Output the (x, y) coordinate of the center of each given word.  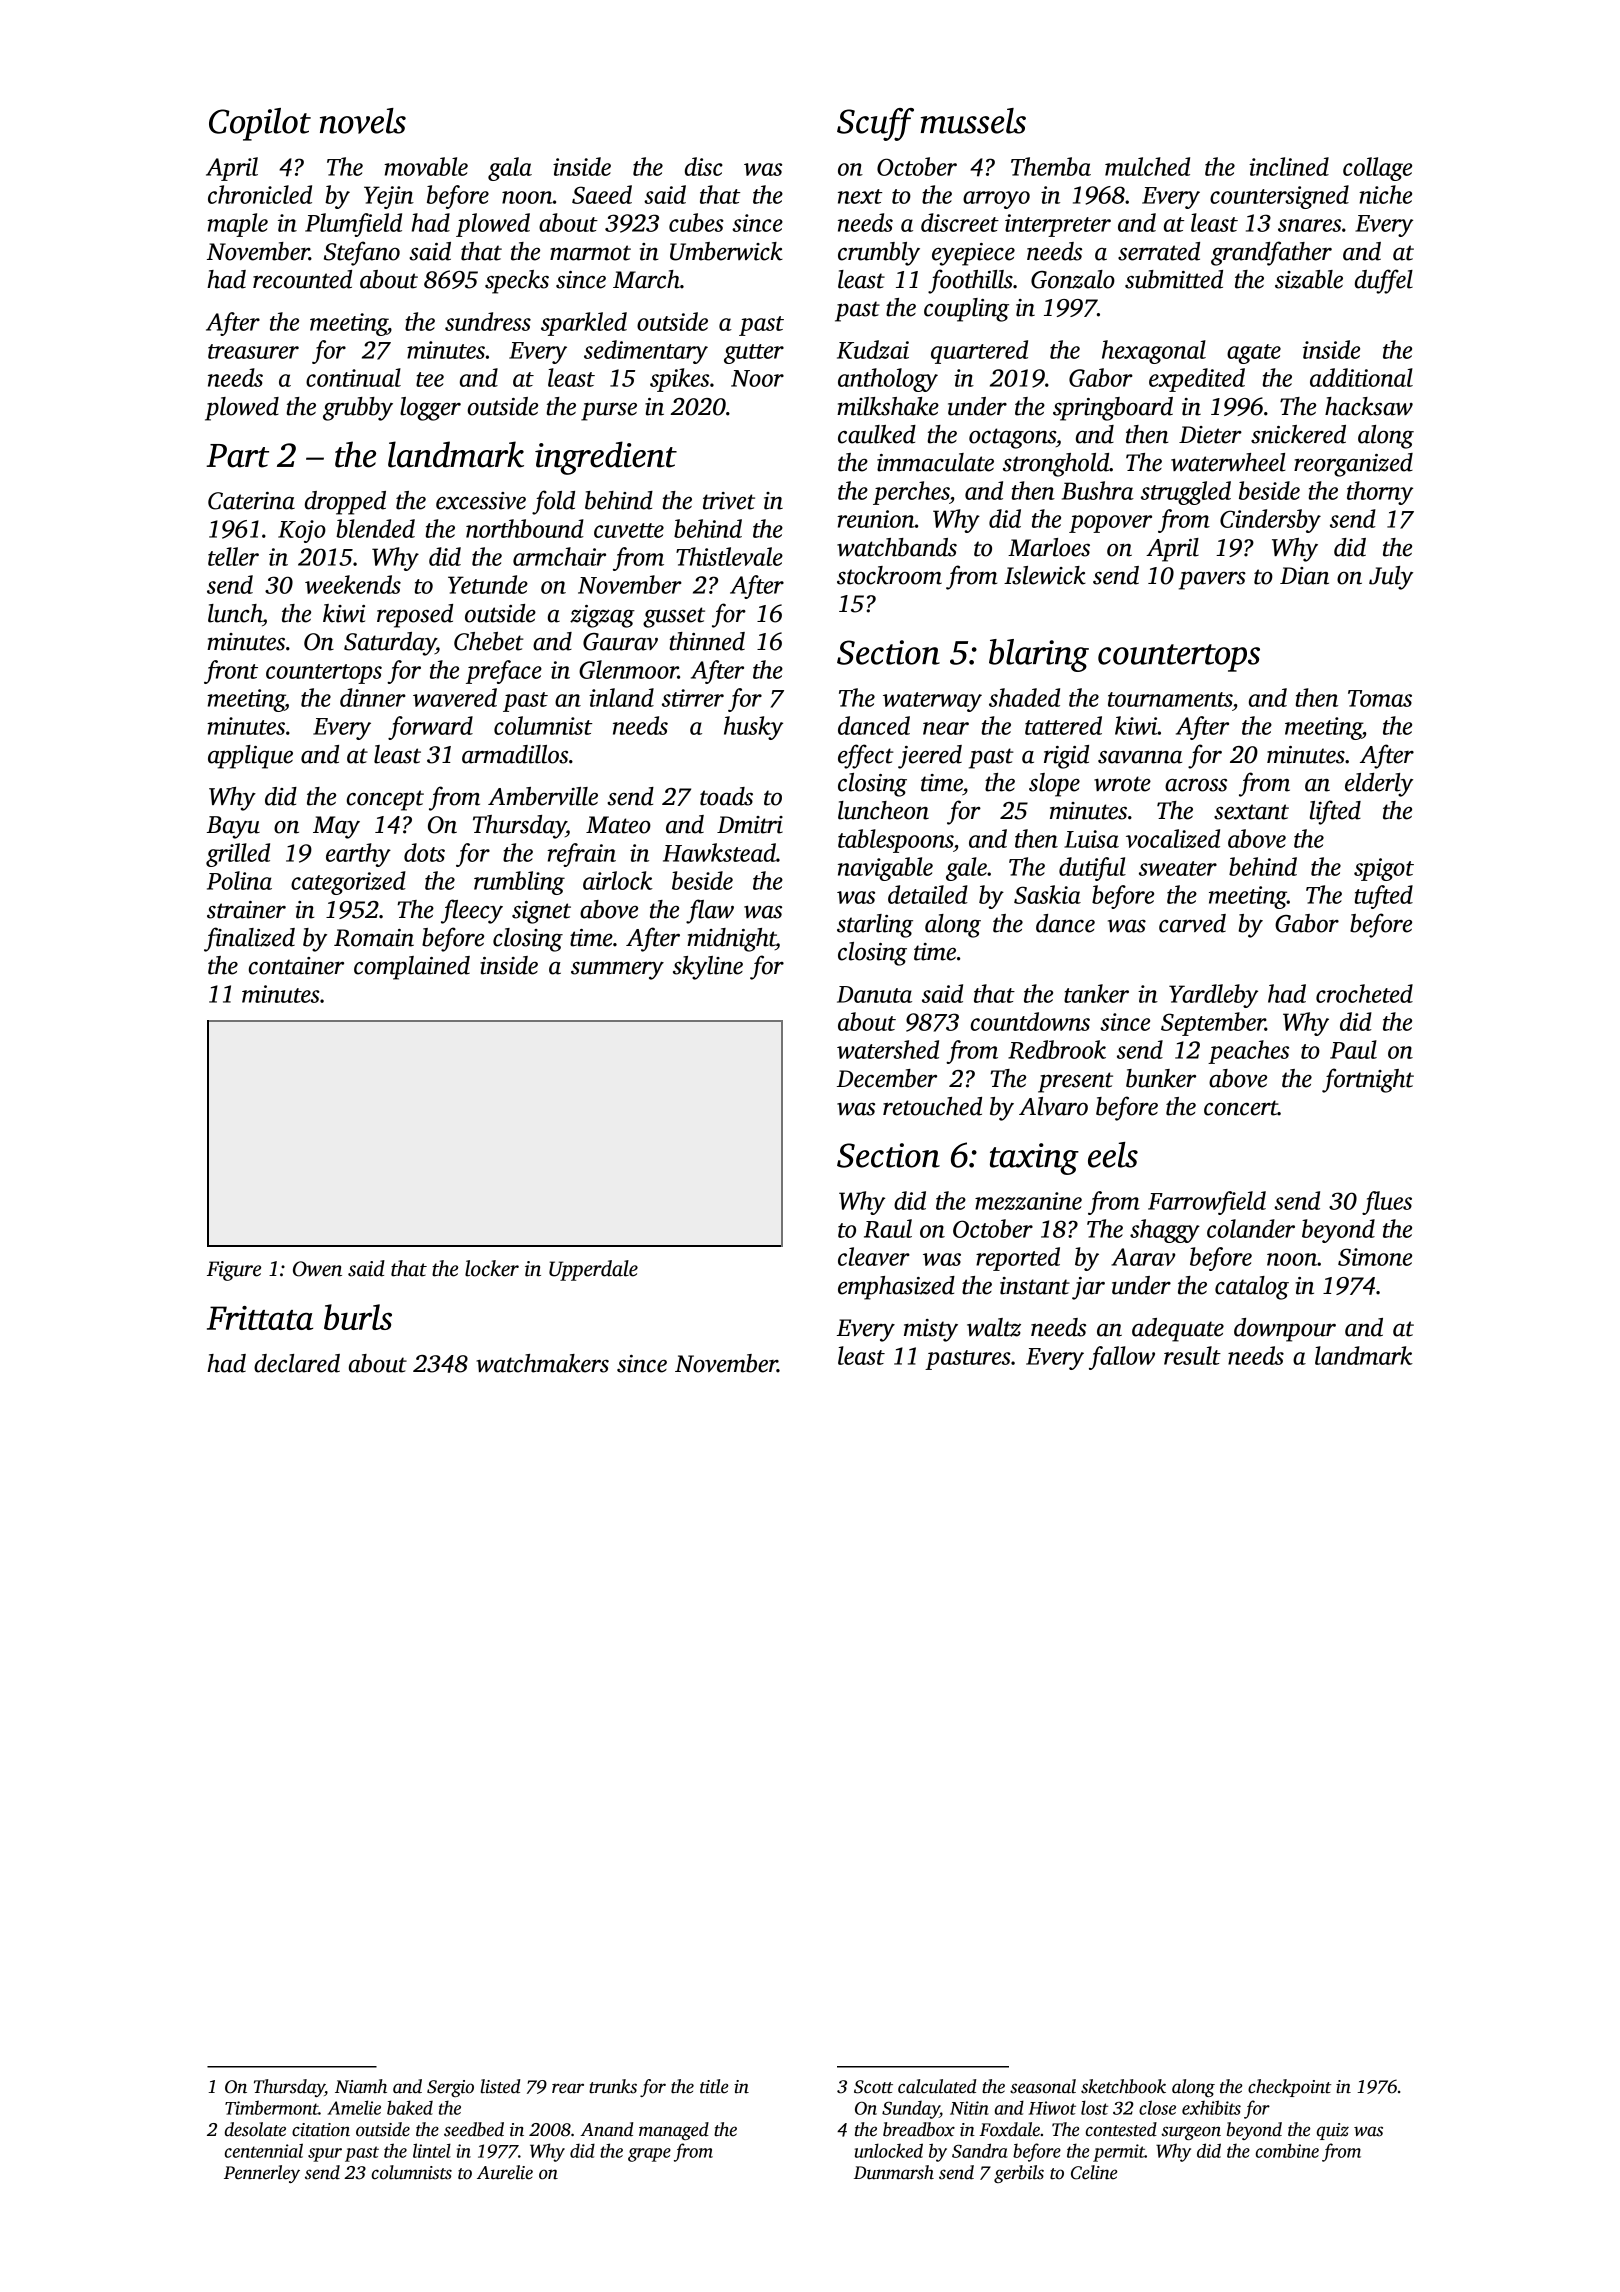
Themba (1051, 166)
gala (510, 169)
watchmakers (542, 1363)
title (714, 2086)
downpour (1285, 1330)
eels (1113, 1155)
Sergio (450, 2088)
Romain (374, 938)
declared (297, 1363)
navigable (885, 869)
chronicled (260, 194)
